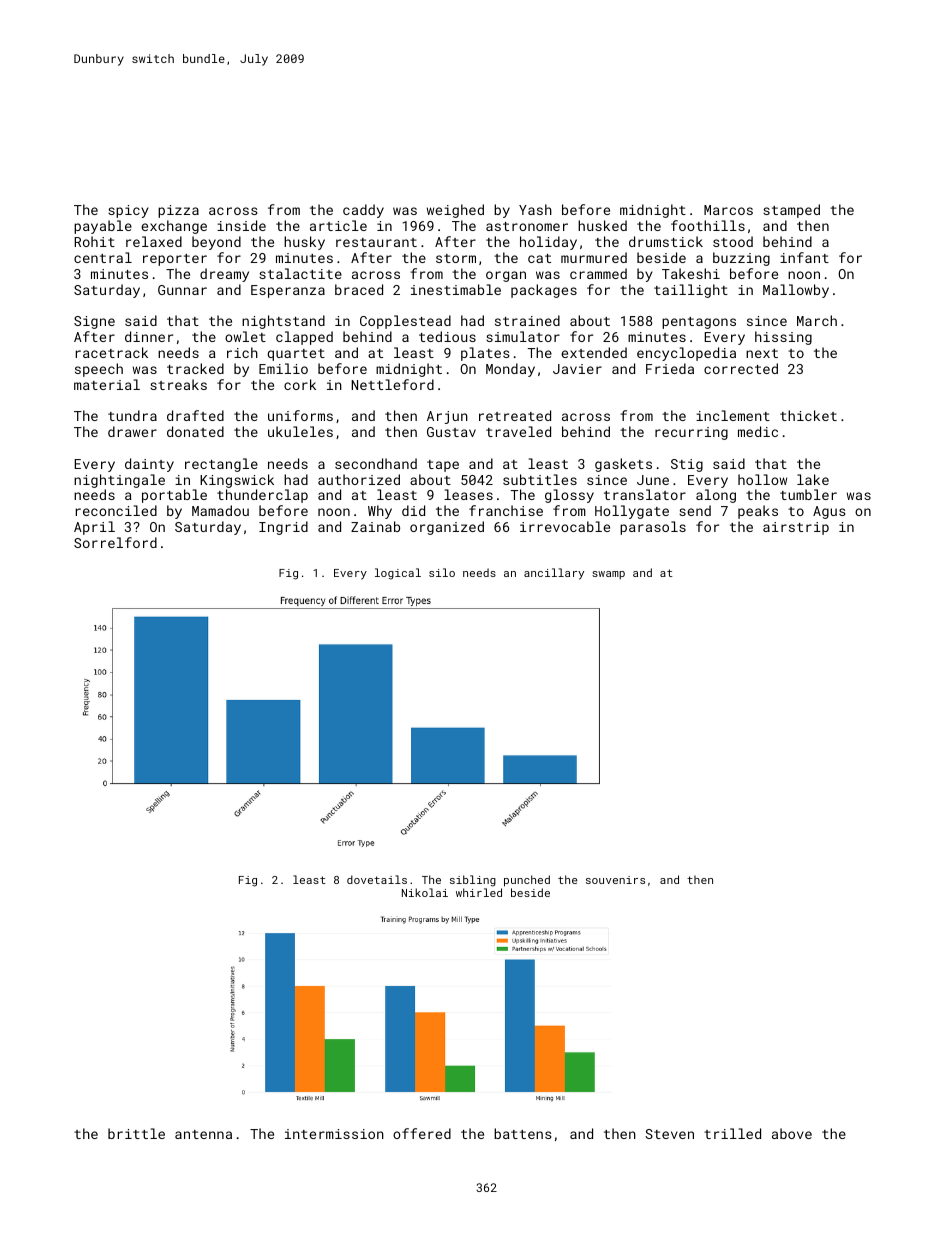  I want to click on authorized, so click(359, 479).
